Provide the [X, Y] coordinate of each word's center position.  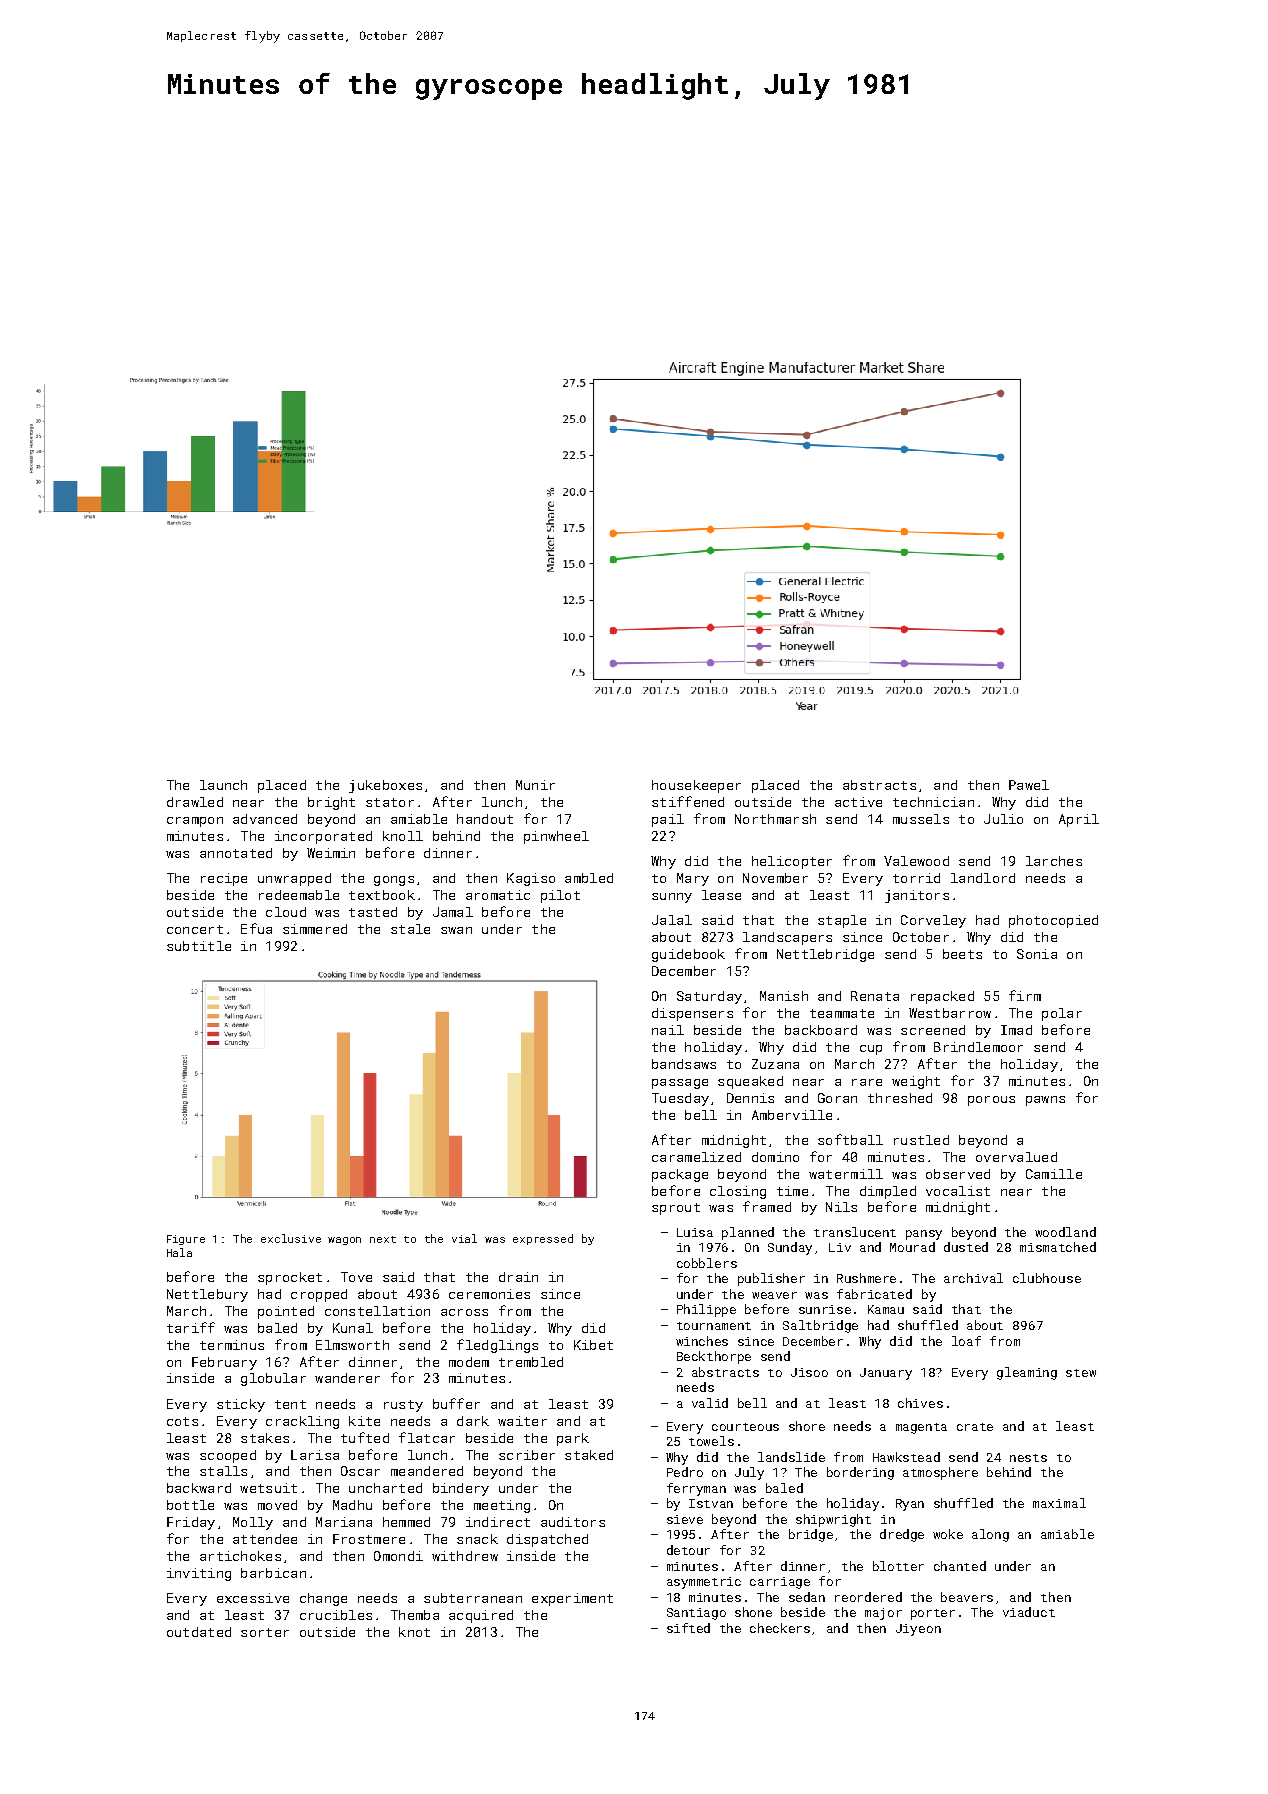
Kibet [593, 1345]
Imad [1016, 1030]
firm [1025, 995]
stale [410, 929]
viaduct [1029, 1612]
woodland [1065, 1232]
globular [273, 1379]
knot [414, 1632]
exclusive [291, 1238]
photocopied [1053, 921]
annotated [236, 853]
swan [456, 930]
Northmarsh [775, 819]
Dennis [750, 1098]
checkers [780, 1628]
